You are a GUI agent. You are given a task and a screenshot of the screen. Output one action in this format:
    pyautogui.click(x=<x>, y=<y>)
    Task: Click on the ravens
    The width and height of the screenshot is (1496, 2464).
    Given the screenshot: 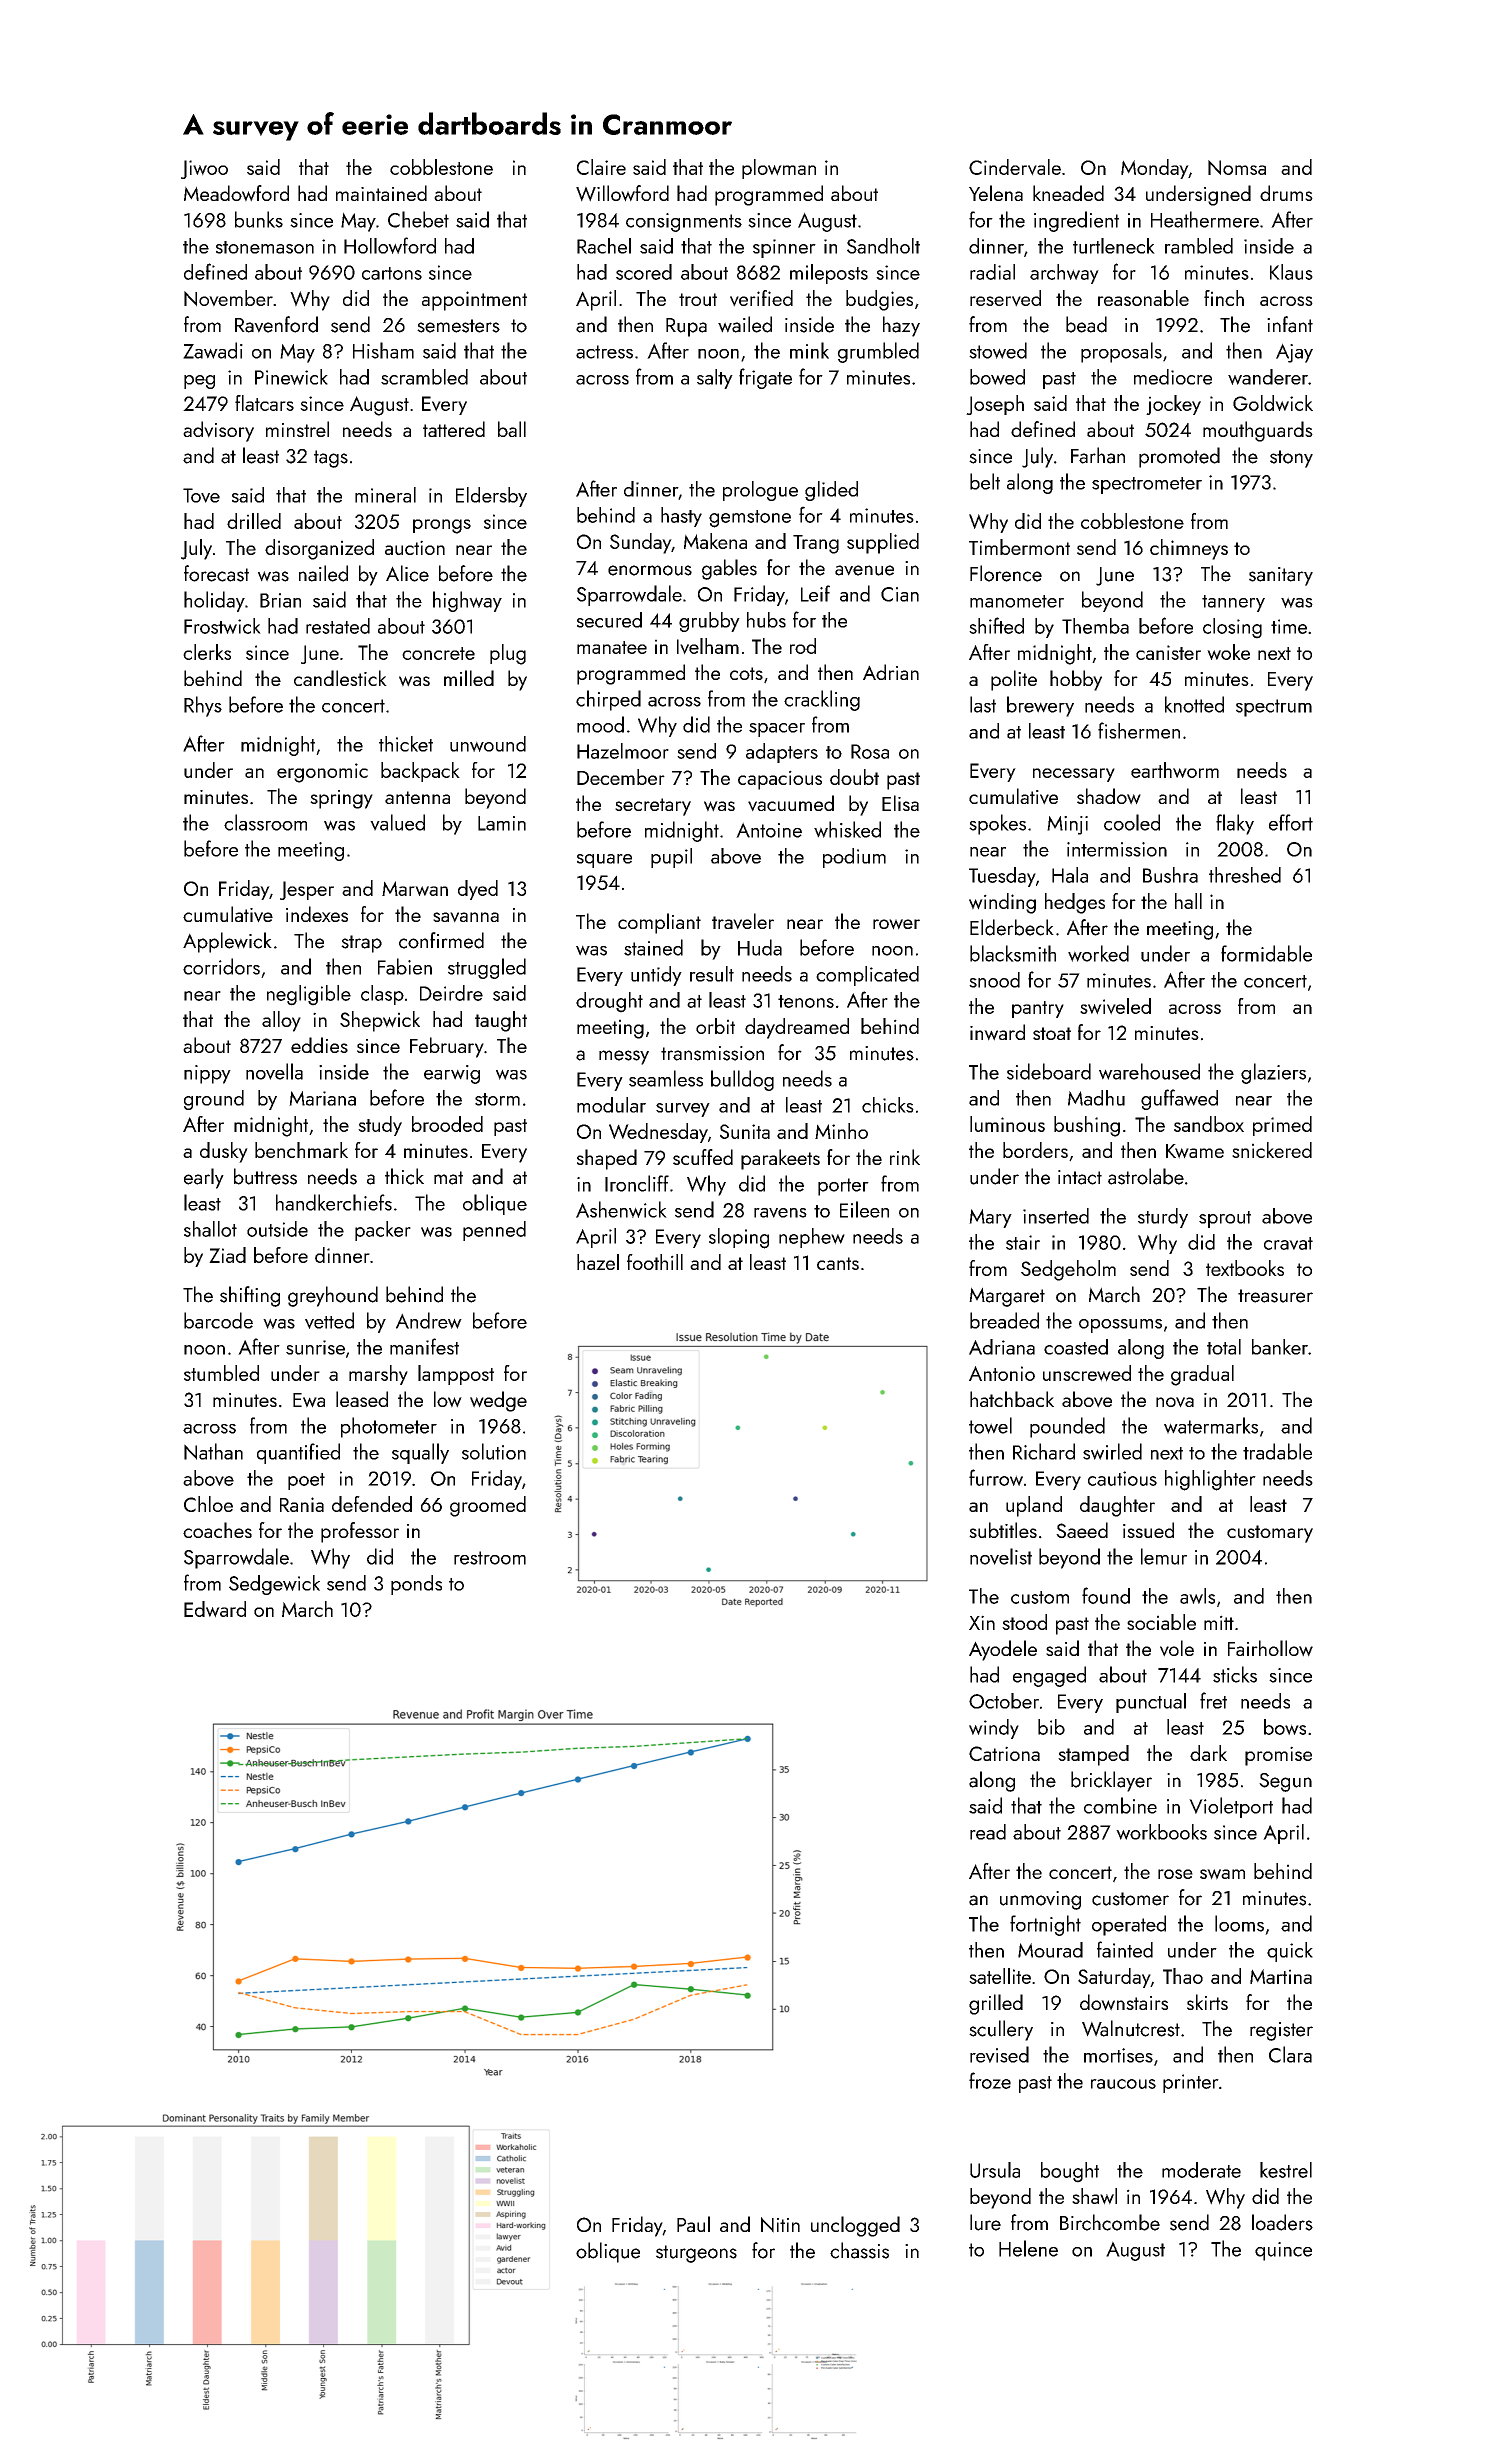 What is the action you would take?
    pyautogui.click(x=780, y=1213)
